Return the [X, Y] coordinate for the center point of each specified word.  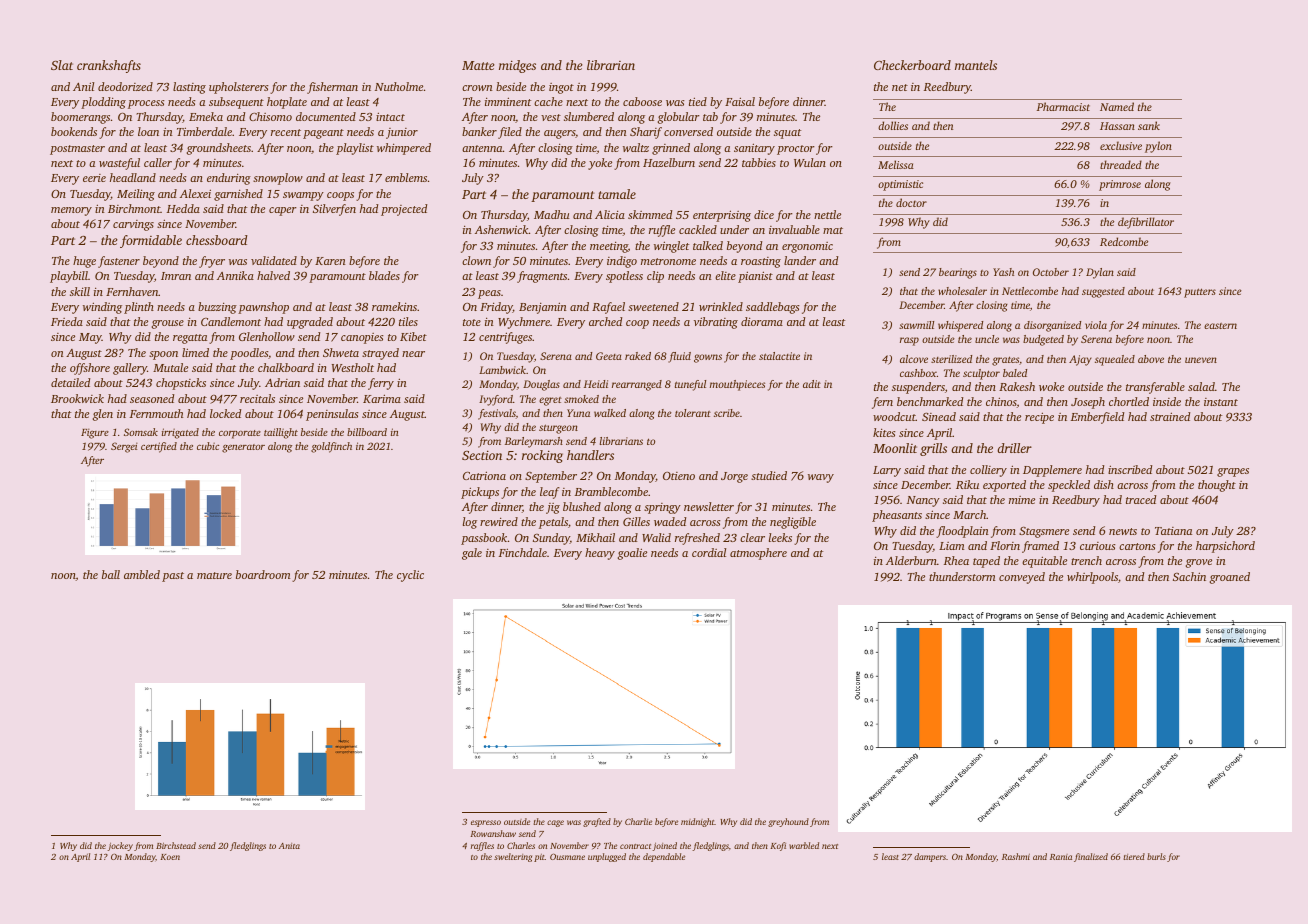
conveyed [1022, 578]
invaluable [794, 229]
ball [111, 574]
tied [698, 101]
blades [384, 275]
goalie [632, 554]
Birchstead [176, 845]
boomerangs [80, 118]
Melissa [896, 164]
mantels [976, 65]
